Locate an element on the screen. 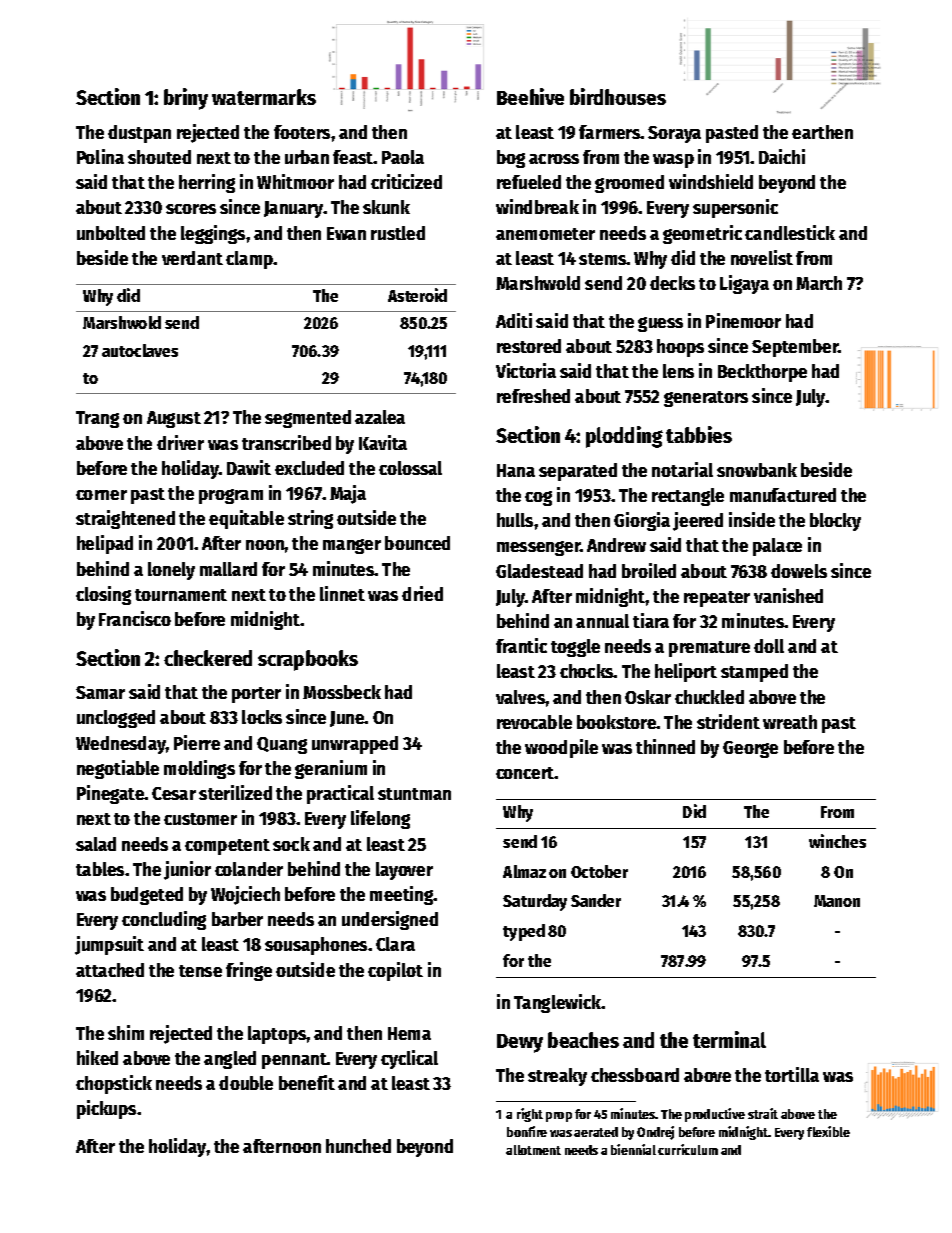  barber is located at coordinates (237, 919).
